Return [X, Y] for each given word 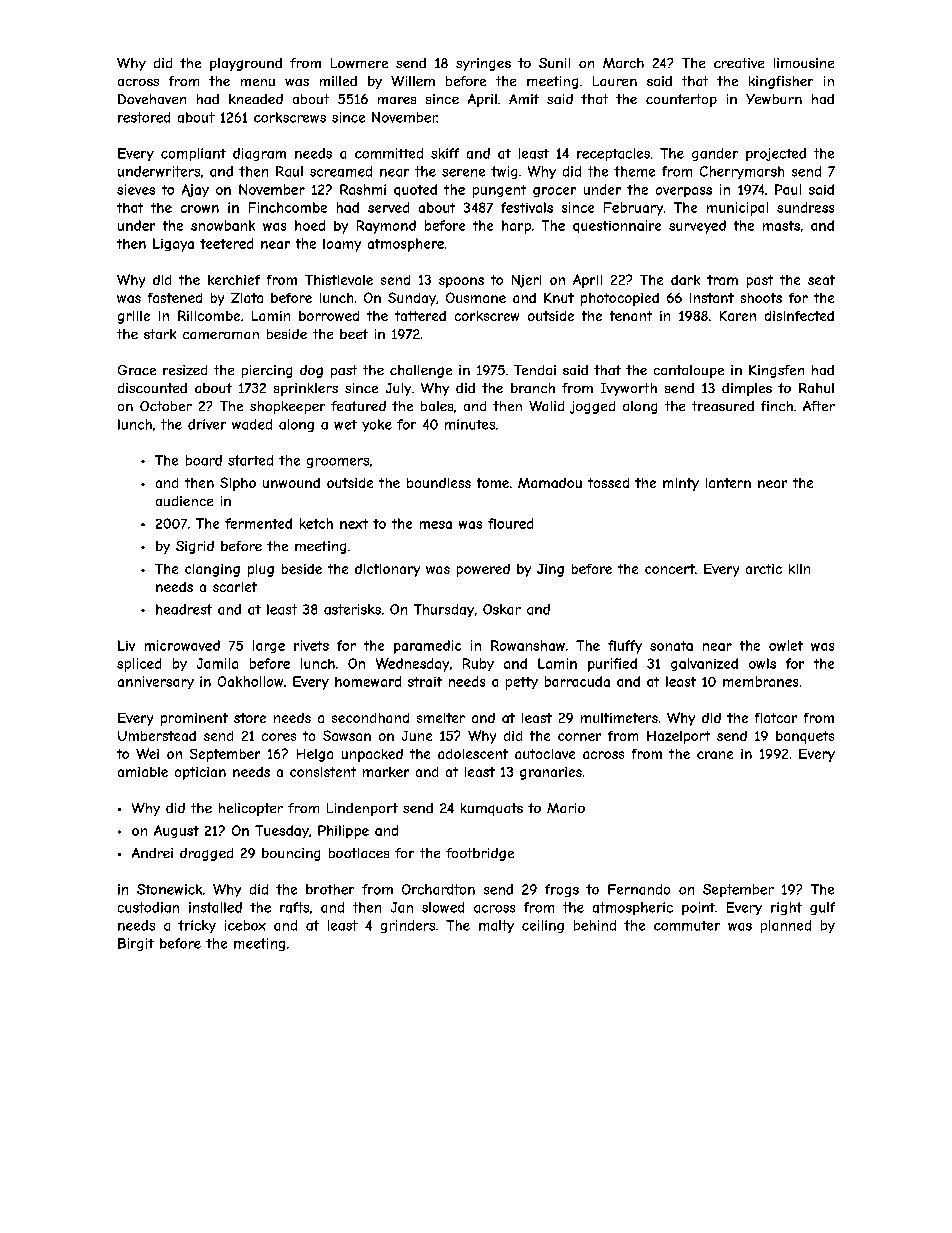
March [623, 63]
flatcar [776, 718]
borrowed [329, 316]
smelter [441, 718]
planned [786, 926]
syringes [483, 64]
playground [246, 64]
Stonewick [169, 889]
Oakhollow [250, 681]
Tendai [535, 370]
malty [496, 926]
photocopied [620, 299]
